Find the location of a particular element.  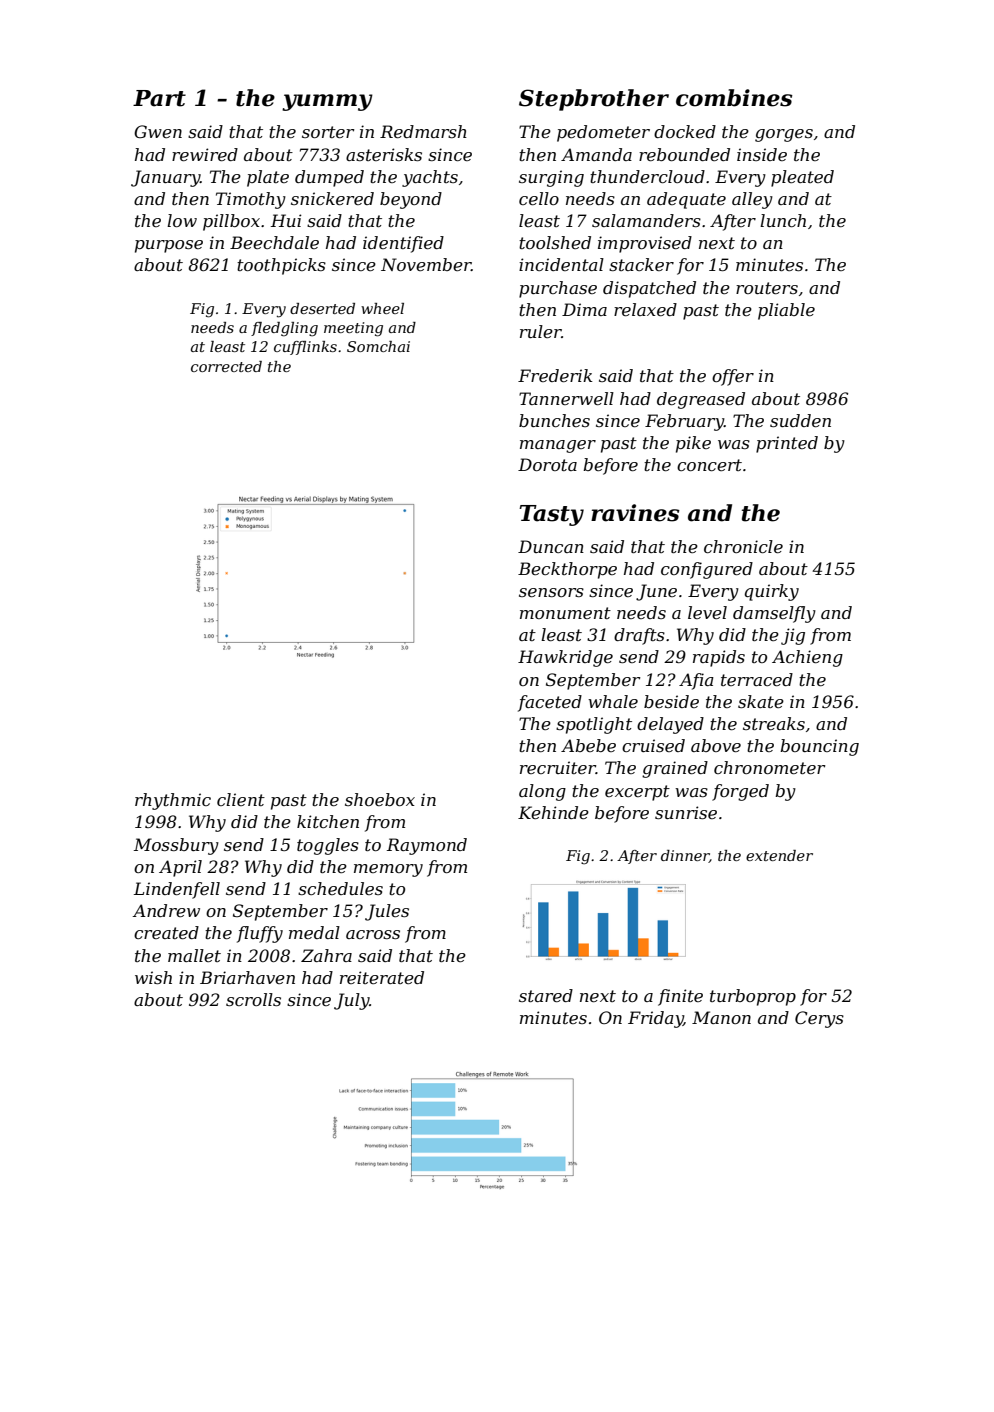

Zahra is located at coordinates (326, 955).
